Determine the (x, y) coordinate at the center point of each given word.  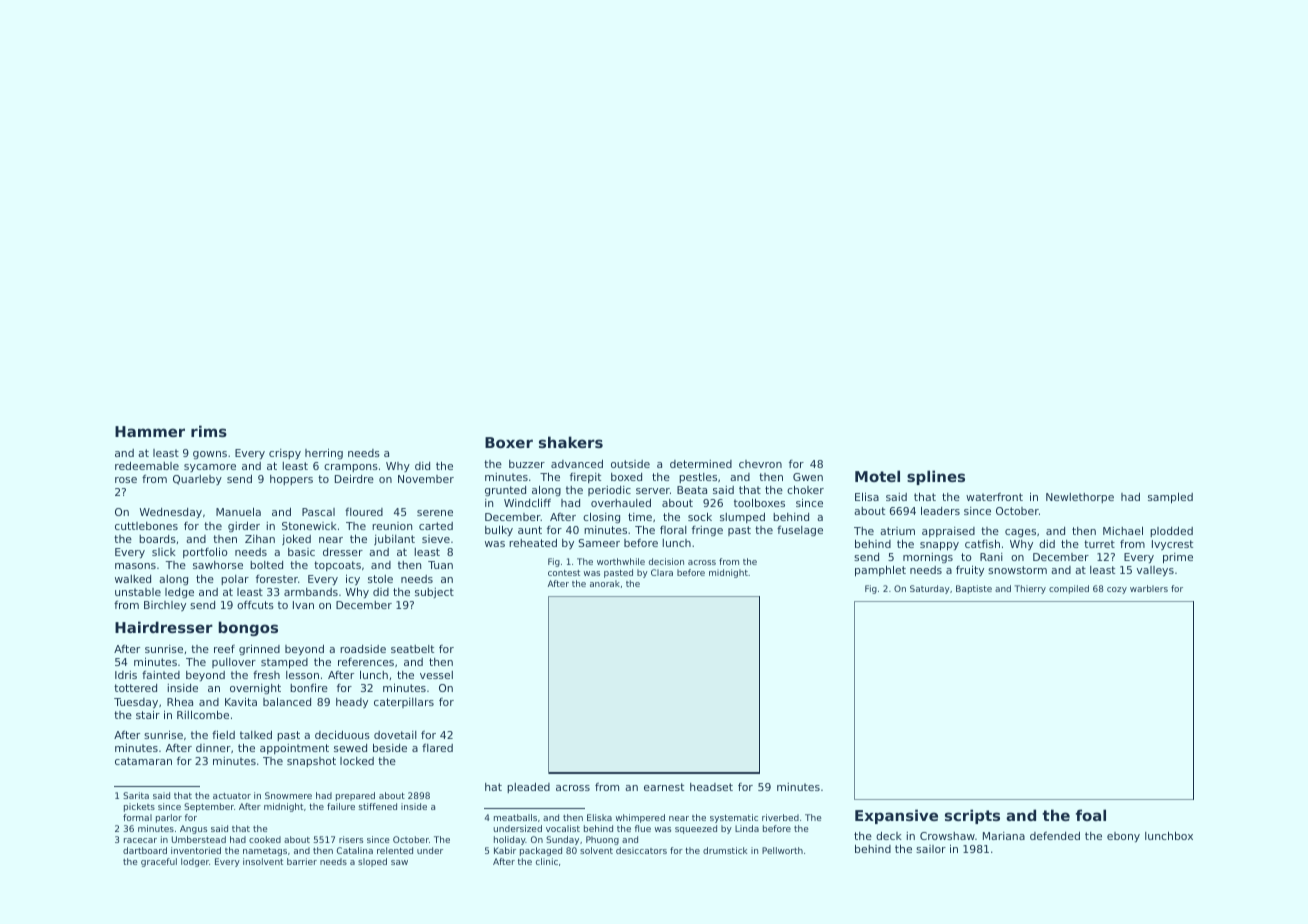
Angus (193, 829)
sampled (1170, 498)
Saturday (930, 589)
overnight (255, 689)
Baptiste (974, 589)
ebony (1123, 837)
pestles (698, 478)
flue (643, 828)
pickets (139, 807)
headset (711, 787)
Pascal (318, 512)
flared (437, 748)
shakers (571, 442)
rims (209, 431)
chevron (760, 464)
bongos (248, 628)
